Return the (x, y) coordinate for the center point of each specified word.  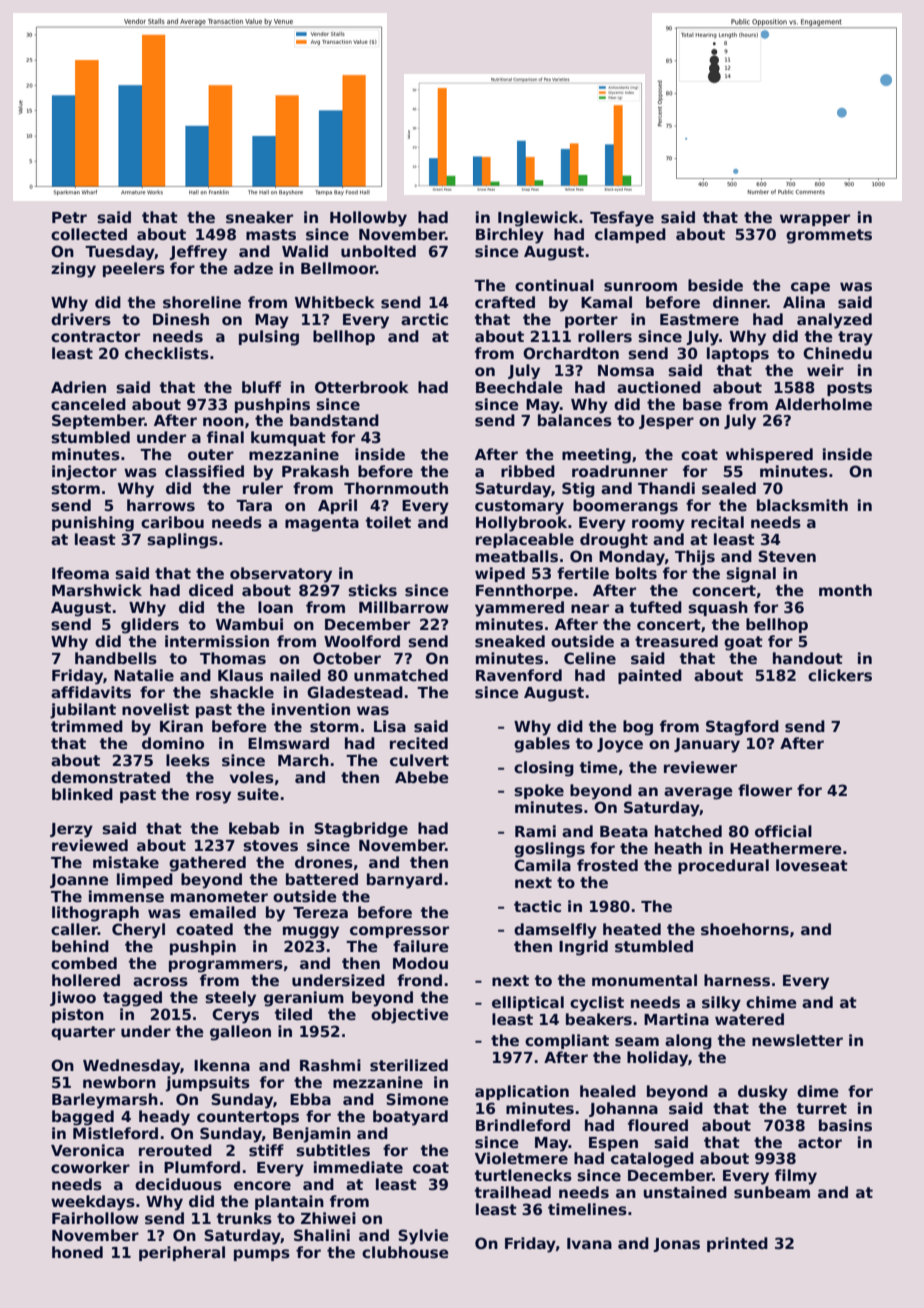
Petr (69, 217)
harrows (161, 505)
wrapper (815, 220)
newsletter (797, 1040)
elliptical (528, 1003)
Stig (578, 490)
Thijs (695, 558)
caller (74, 929)
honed (77, 1252)
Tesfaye (622, 219)
